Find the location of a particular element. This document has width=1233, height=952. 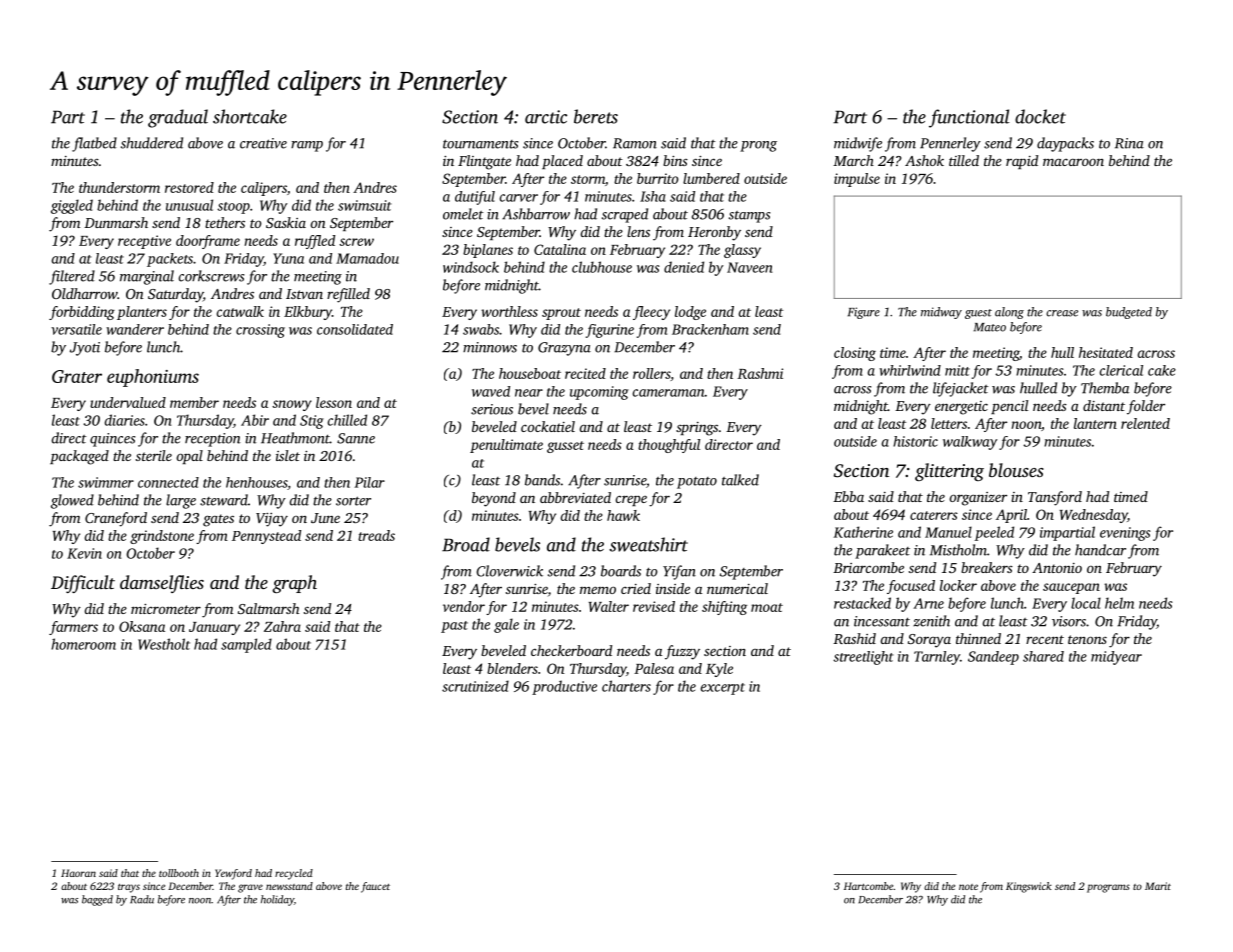

glowed is located at coordinates (72, 501).
